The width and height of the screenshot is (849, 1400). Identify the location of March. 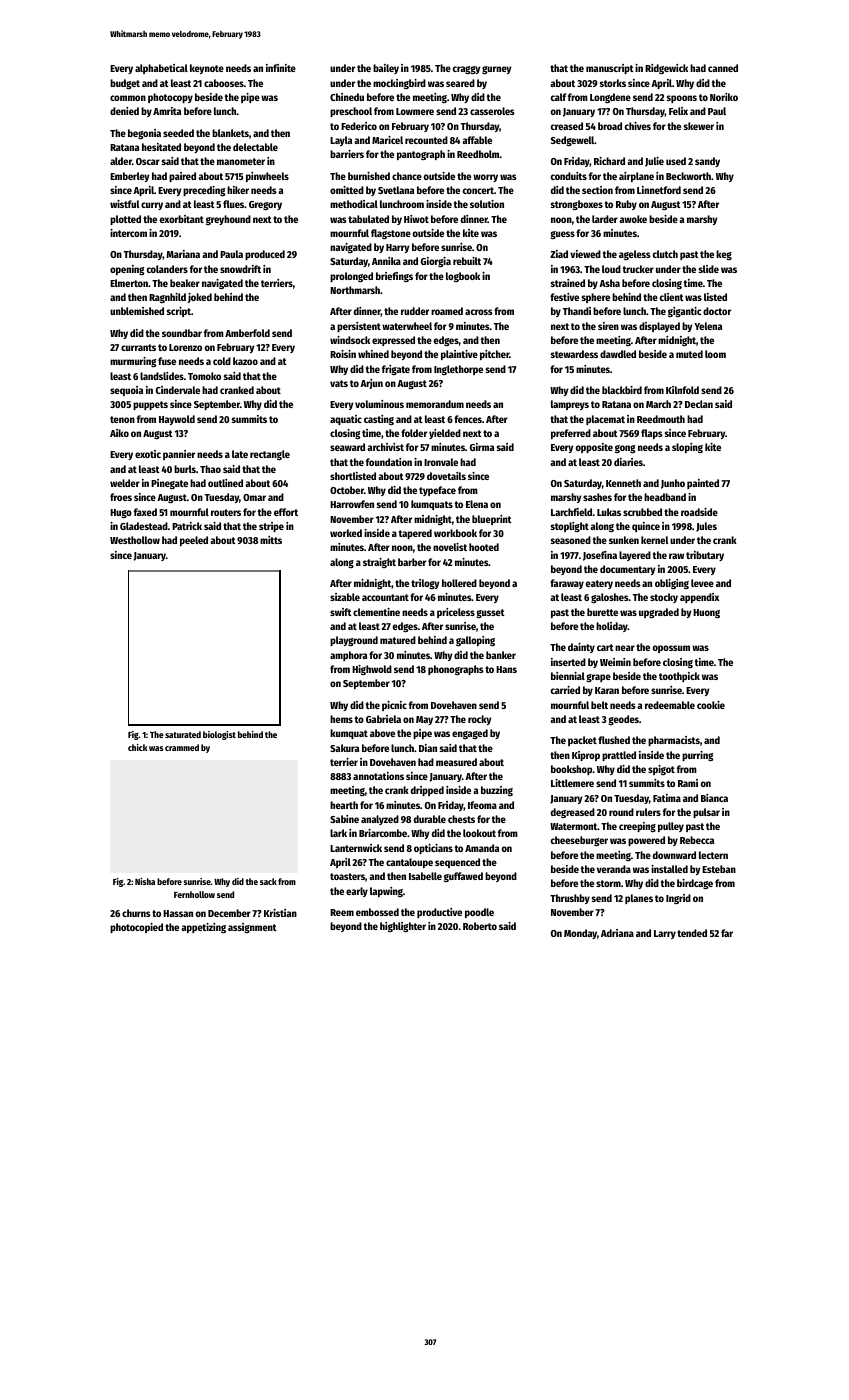
(658, 404).
